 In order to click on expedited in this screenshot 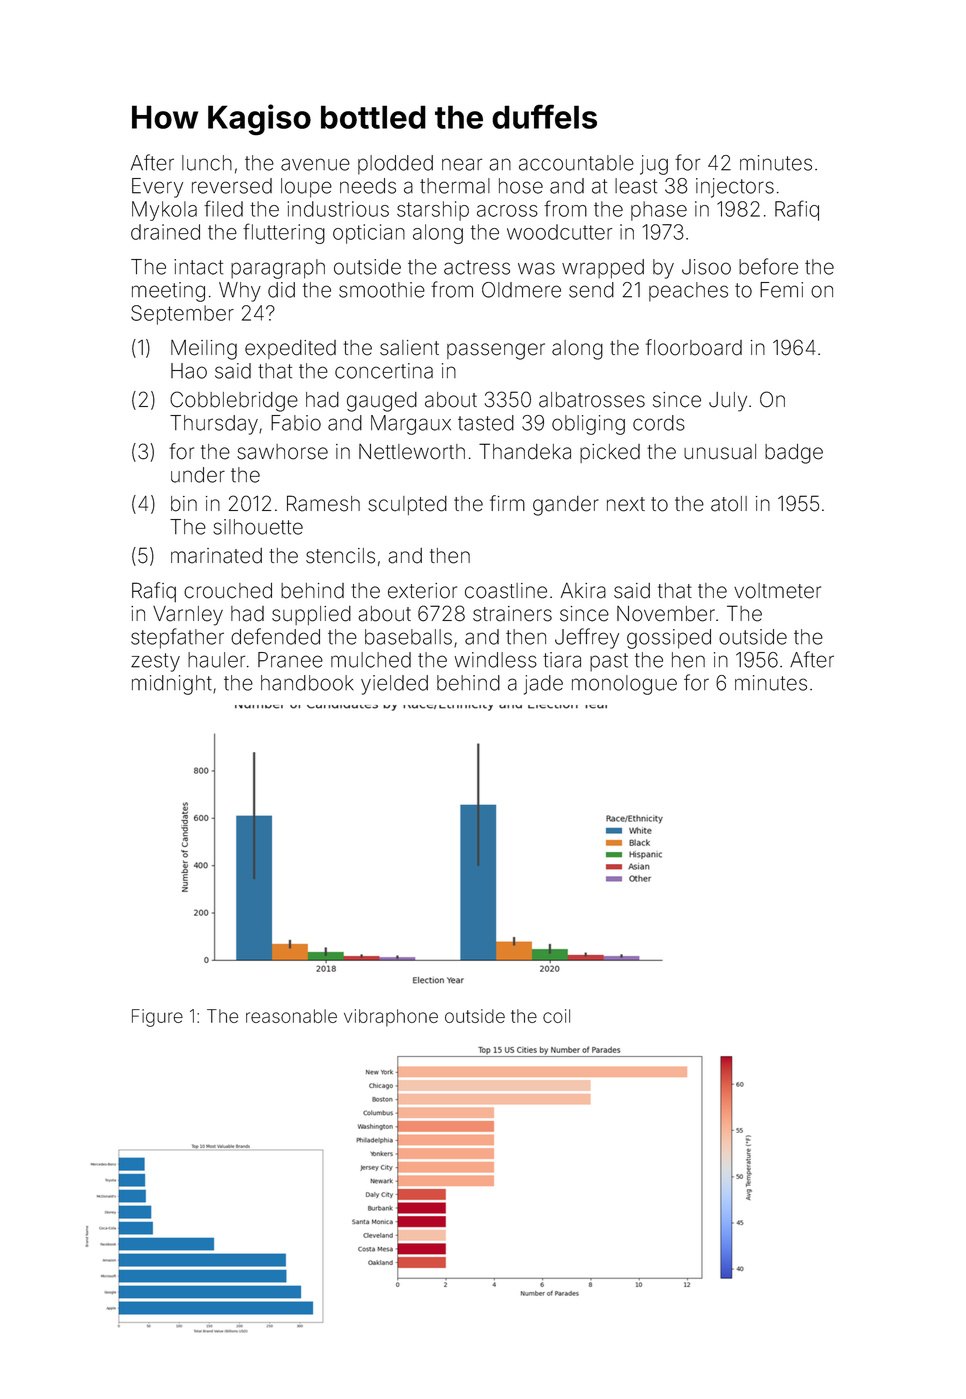, I will do `click(290, 349)`.
